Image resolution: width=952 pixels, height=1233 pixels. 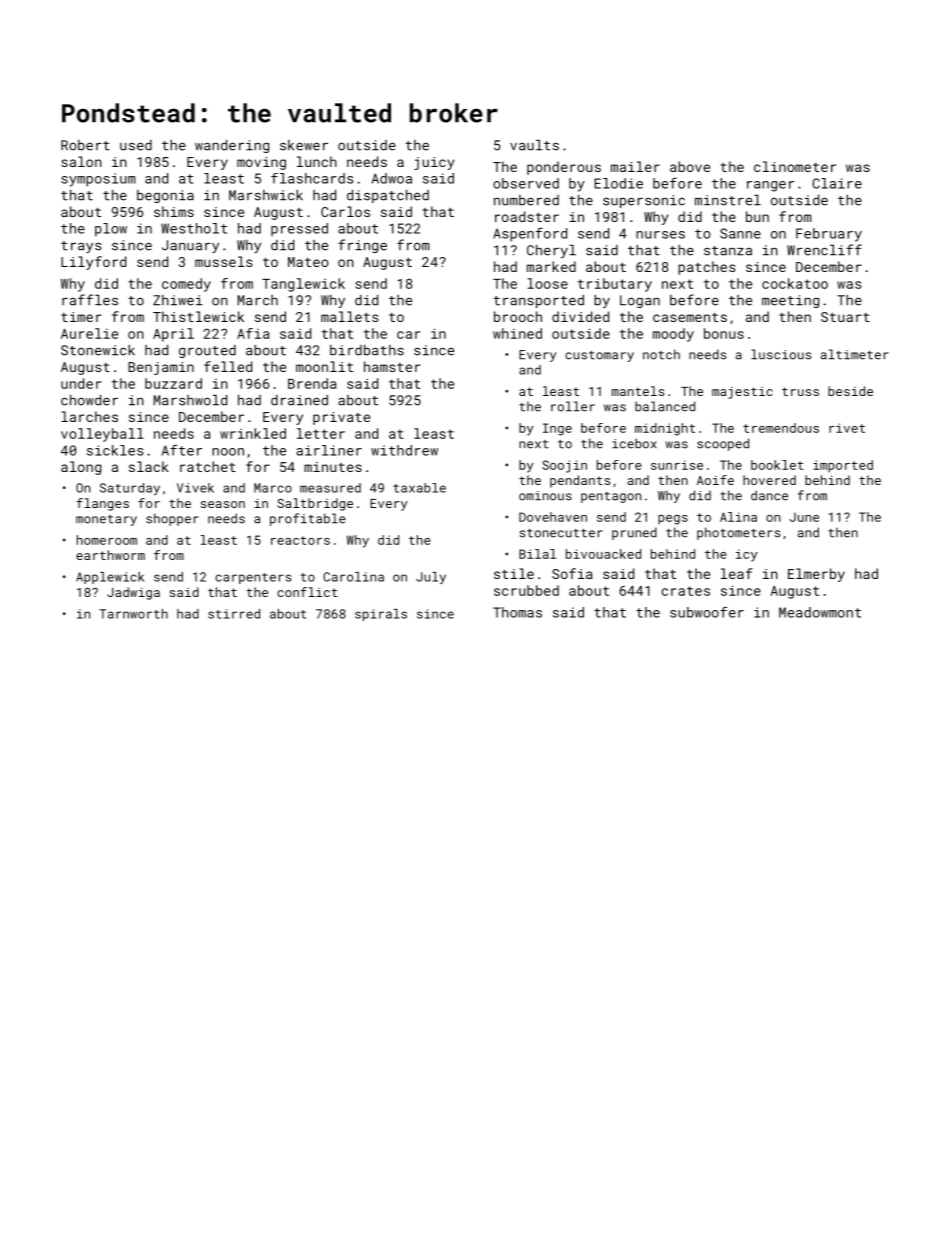 What do you see at coordinates (847, 428) in the image?
I see `rivet` at bounding box center [847, 428].
